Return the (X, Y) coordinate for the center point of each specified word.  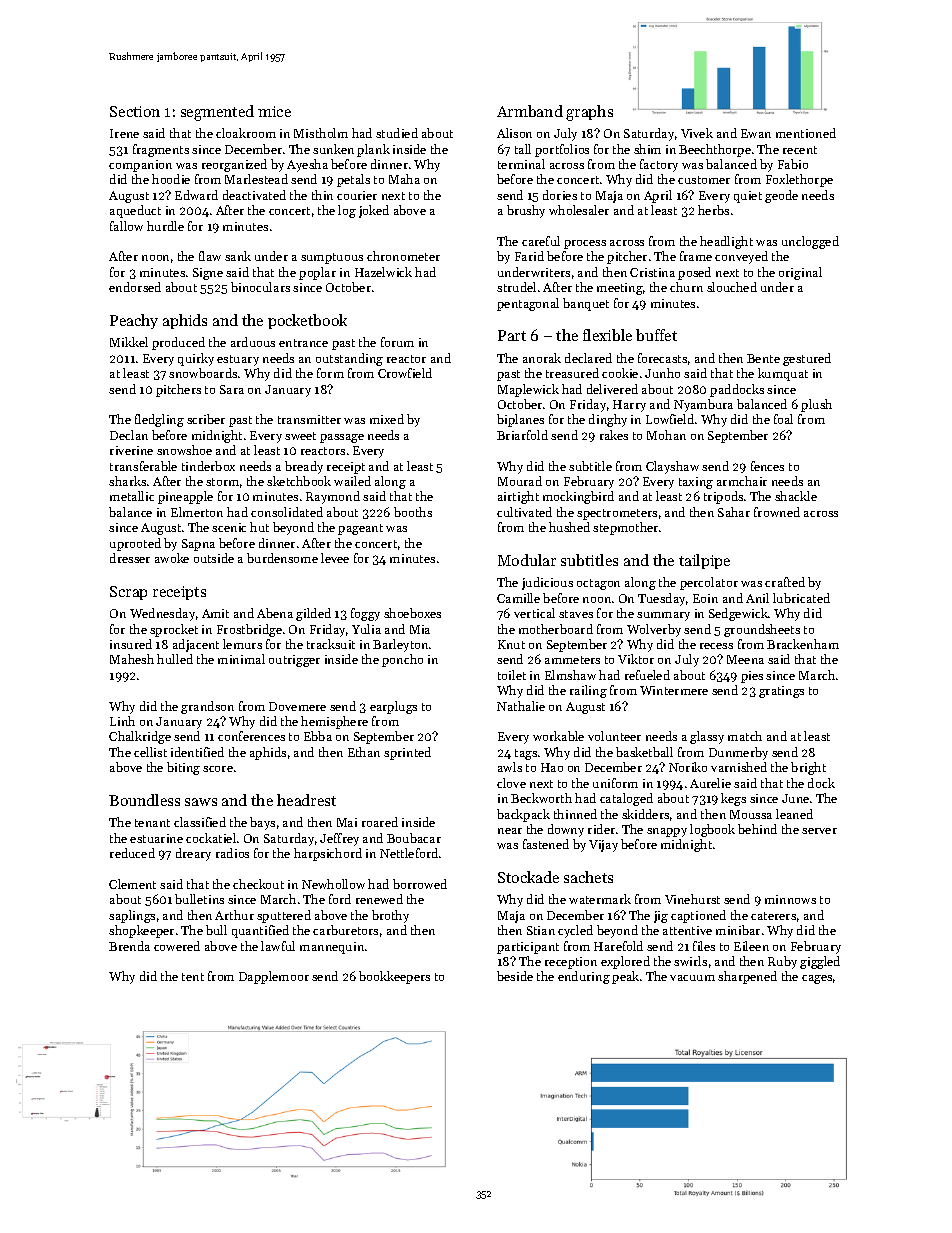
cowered (177, 946)
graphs (589, 113)
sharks (127, 481)
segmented (217, 113)
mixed (387, 419)
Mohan (666, 435)
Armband (530, 111)
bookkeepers (394, 977)
